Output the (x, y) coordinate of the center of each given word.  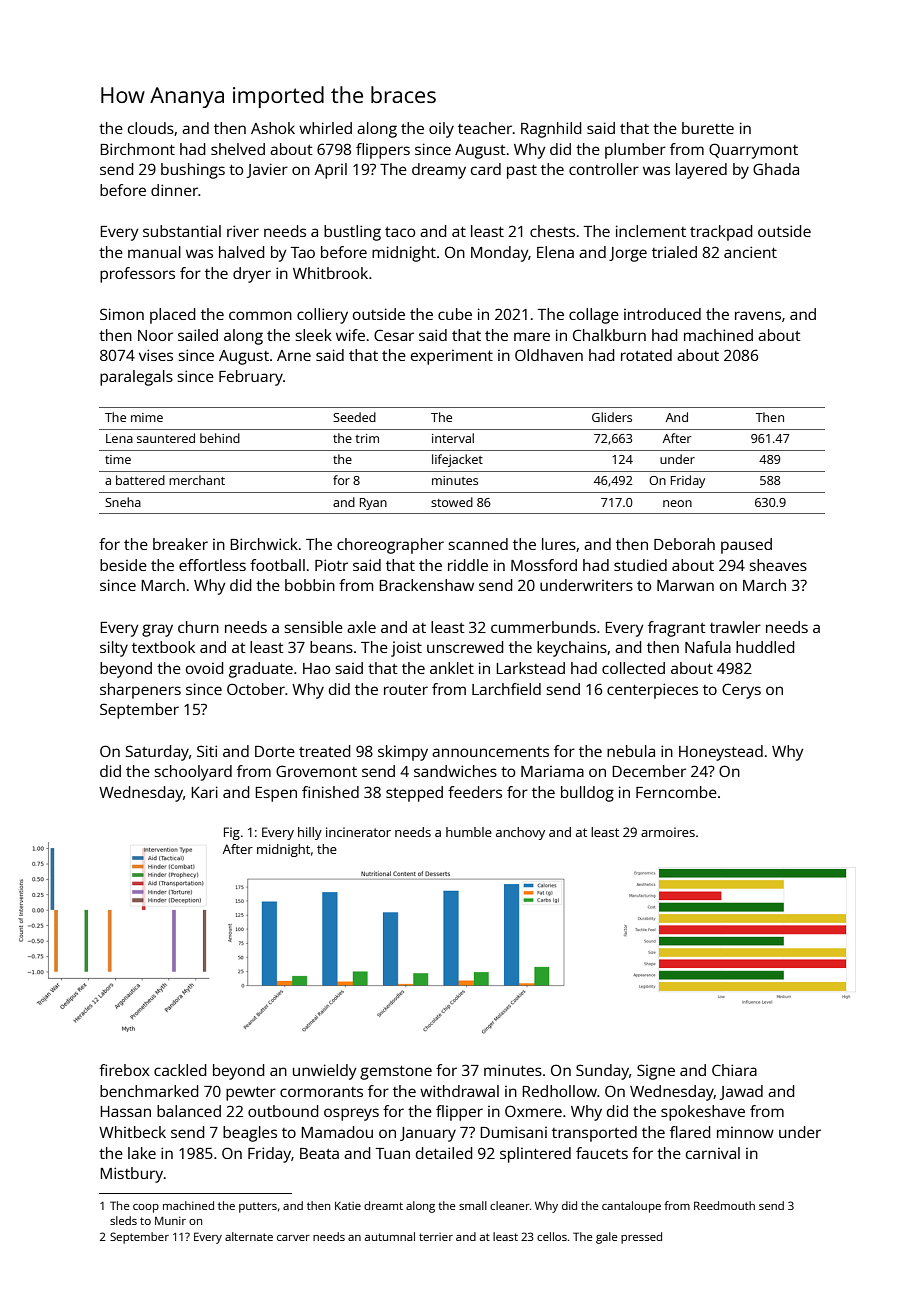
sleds (123, 1220)
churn (198, 627)
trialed (674, 252)
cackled (180, 1070)
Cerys (741, 691)
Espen (276, 794)
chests (552, 231)
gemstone (396, 1073)
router (406, 690)
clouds (151, 128)
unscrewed (465, 647)
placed (173, 316)
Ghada (776, 169)
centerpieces (652, 691)
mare (532, 336)
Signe (656, 1072)
